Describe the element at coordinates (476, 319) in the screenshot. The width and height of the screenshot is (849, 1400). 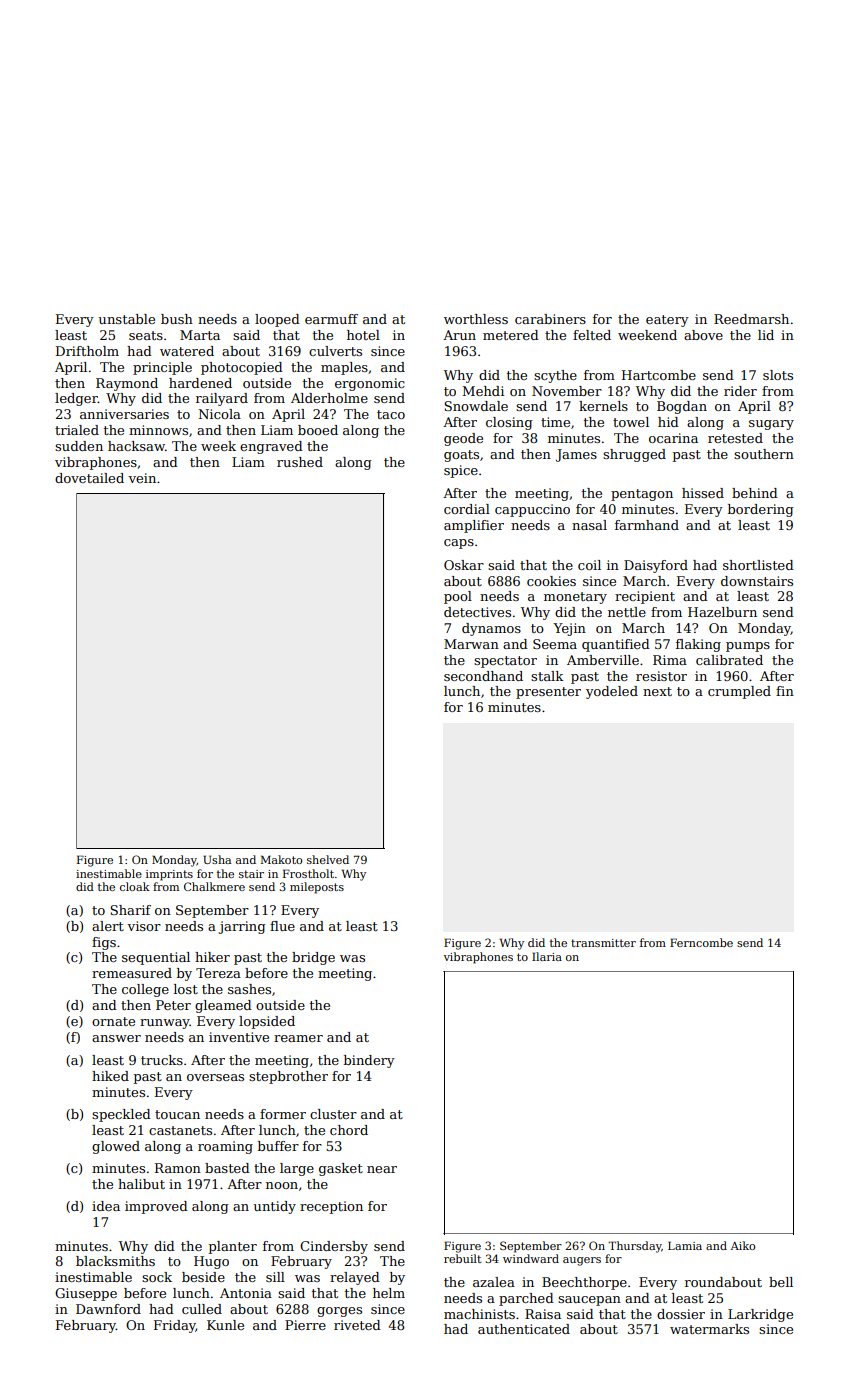
I see `worthless` at that location.
